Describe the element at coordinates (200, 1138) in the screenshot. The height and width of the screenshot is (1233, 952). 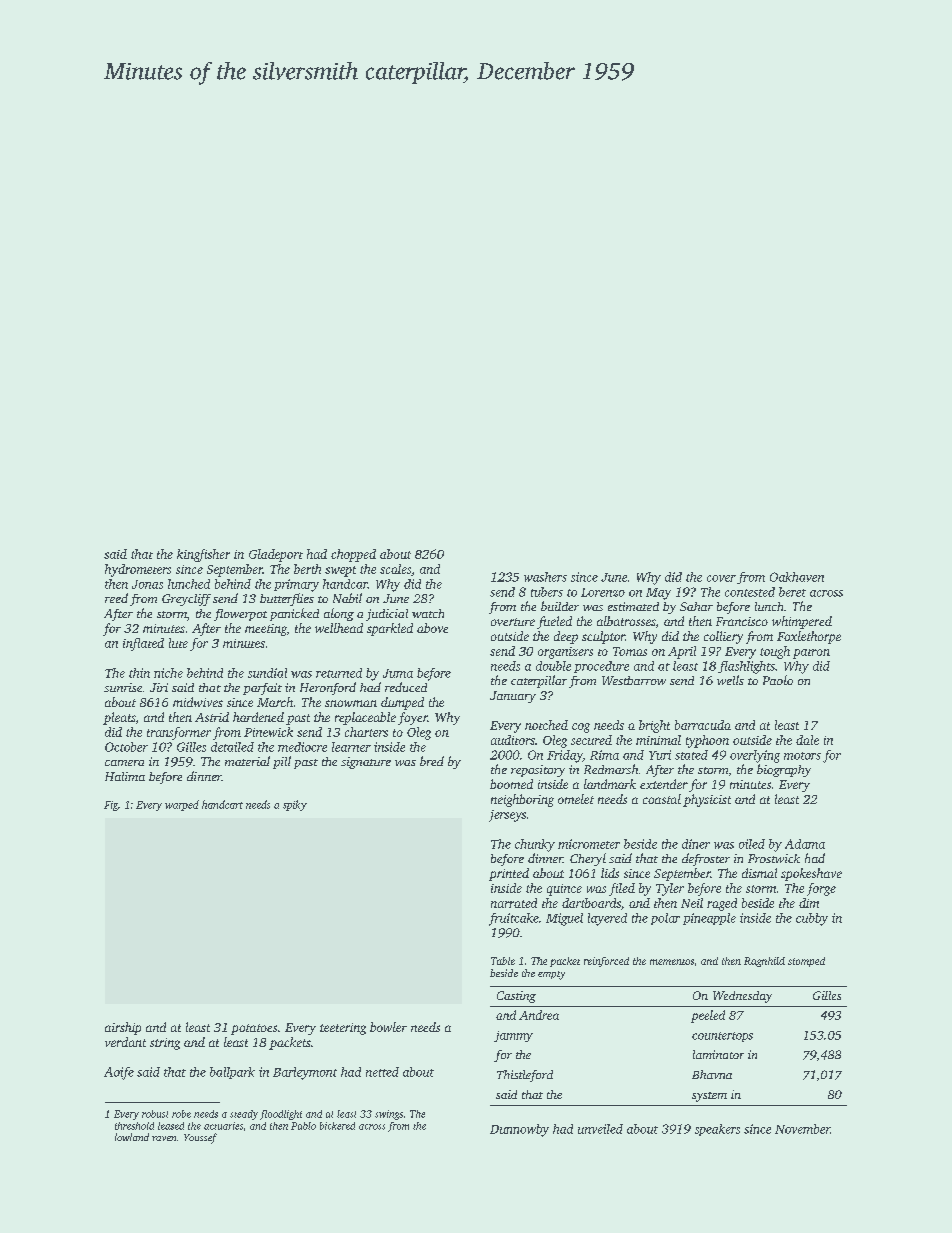
I see `Youssef` at that location.
